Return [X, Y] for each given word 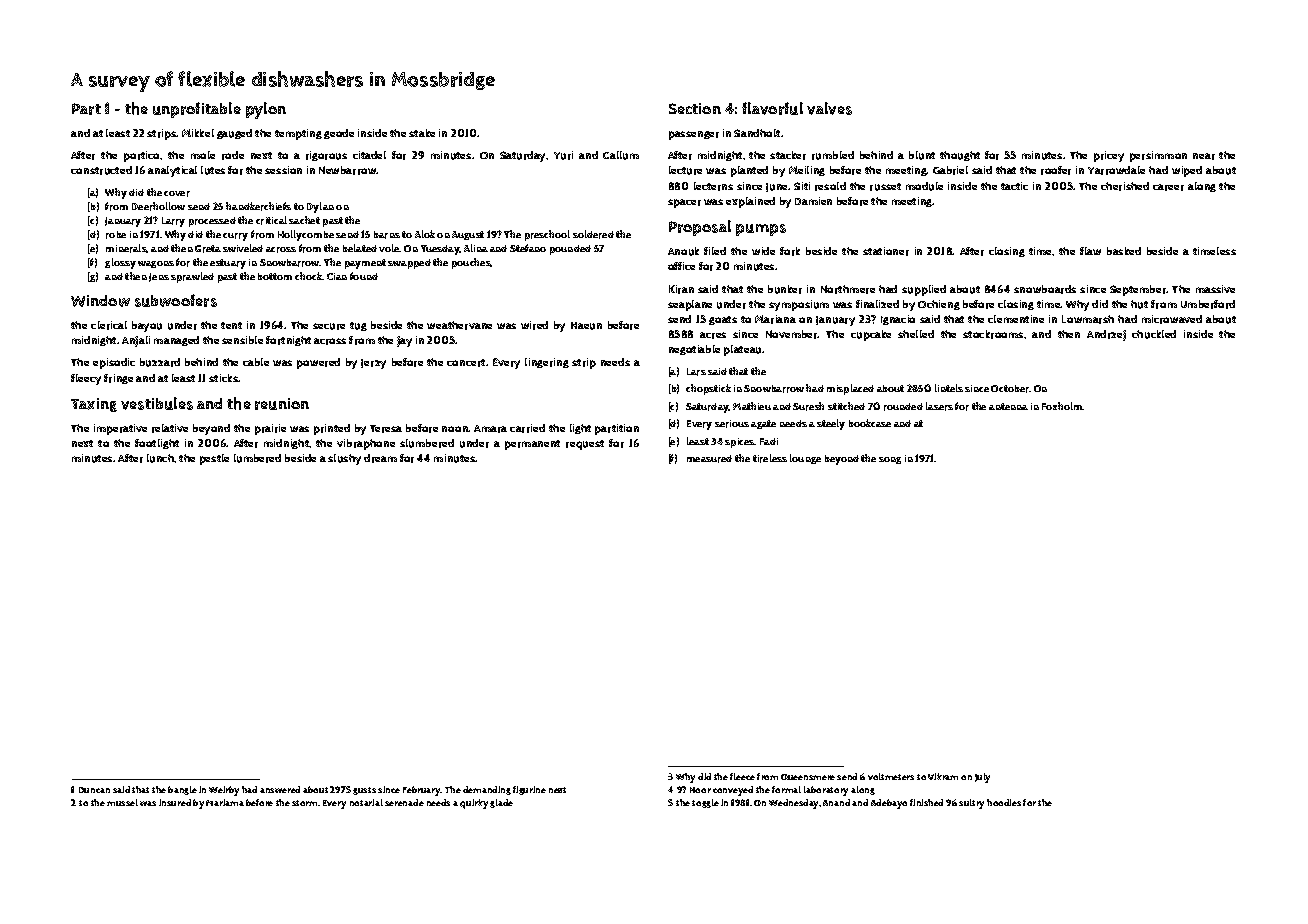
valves [829, 108]
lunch [161, 458]
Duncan [94, 790]
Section [695, 108]
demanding [487, 790]
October [1010, 389]
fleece [742, 776]
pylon [266, 110]
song [890, 460]
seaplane [690, 305]
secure [329, 326]
